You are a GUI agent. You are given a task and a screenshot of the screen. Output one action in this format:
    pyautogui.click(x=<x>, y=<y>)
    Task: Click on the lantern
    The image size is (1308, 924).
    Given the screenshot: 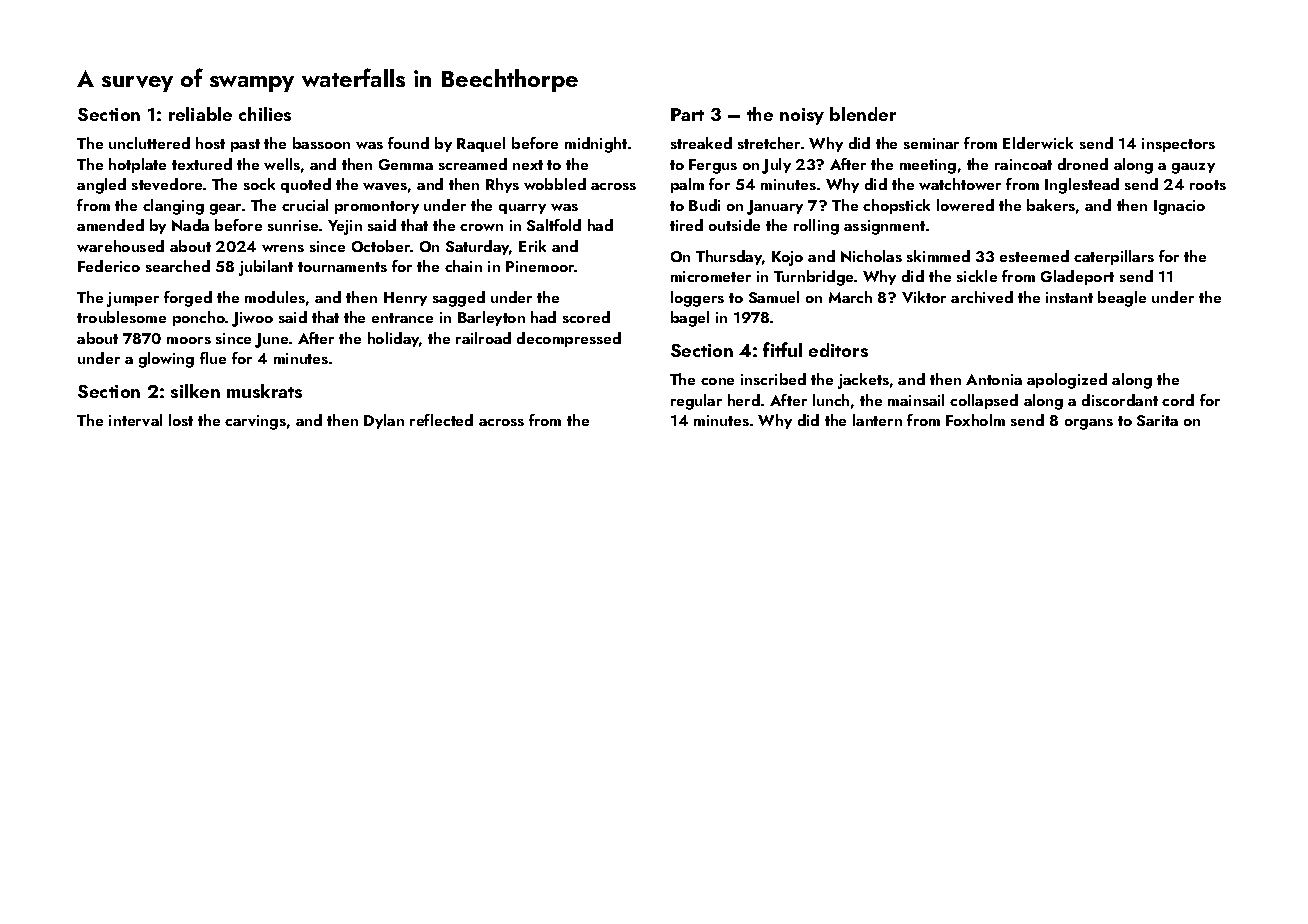 What is the action you would take?
    pyautogui.click(x=877, y=420)
